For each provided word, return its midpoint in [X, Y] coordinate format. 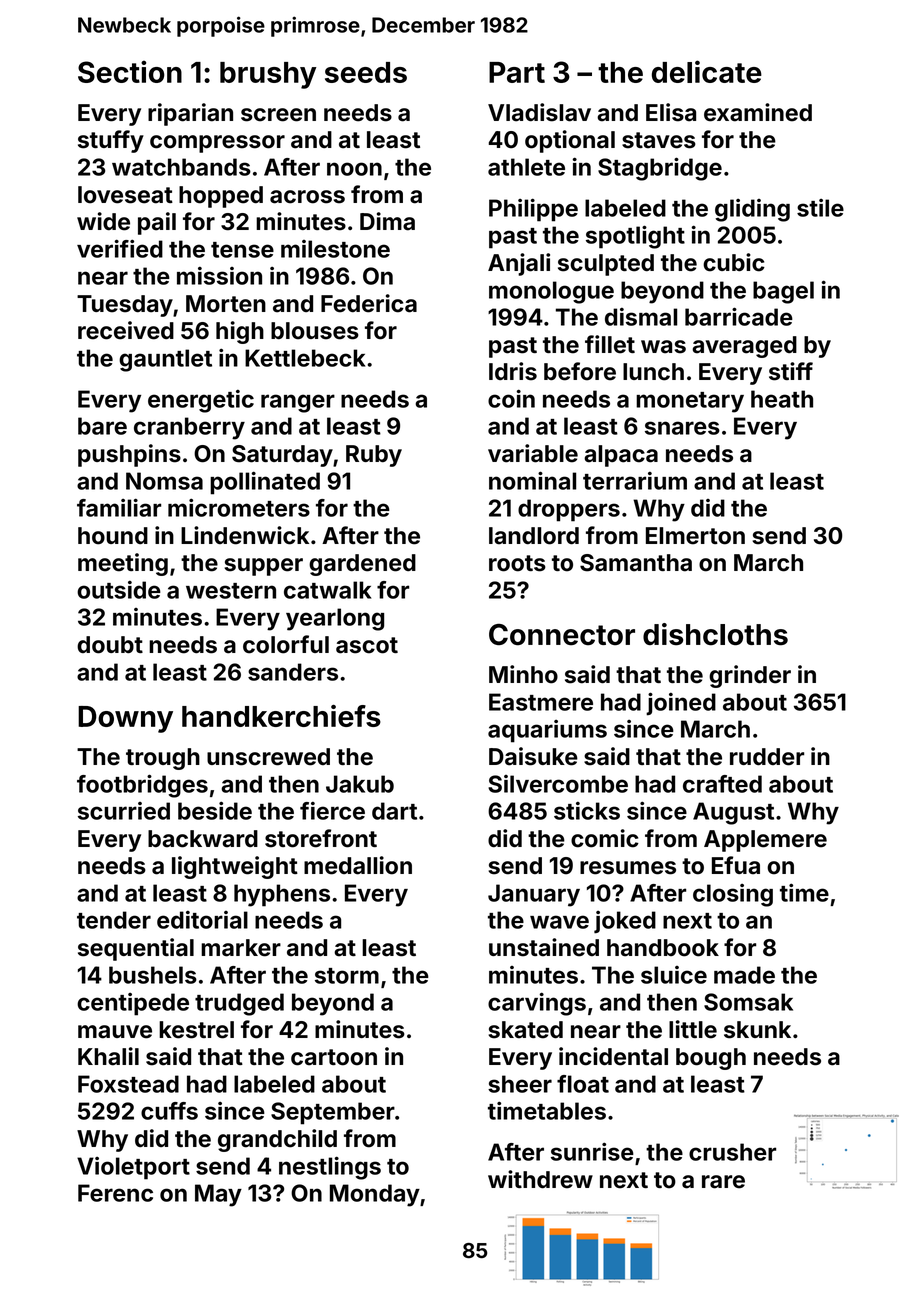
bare [102, 426]
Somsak [748, 1002]
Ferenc [115, 1193]
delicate [707, 71]
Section [130, 71]
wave [559, 922]
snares [682, 428]
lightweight [235, 867]
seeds [366, 72]
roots [517, 563]
